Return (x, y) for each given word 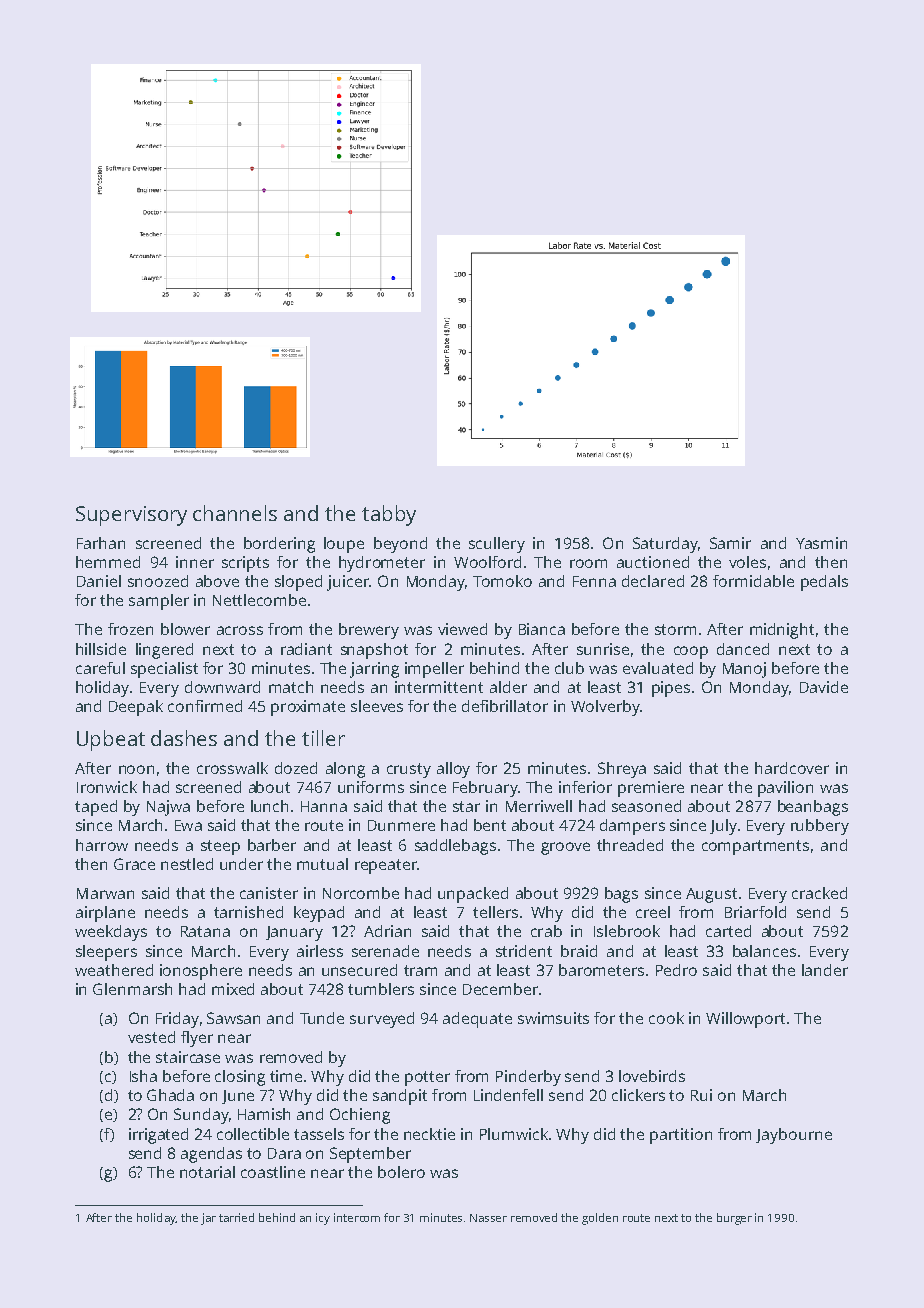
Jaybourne (794, 1136)
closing (240, 1078)
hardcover (792, 768)
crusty (409, 770)
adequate (477, 1020)
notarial (207, 1172)
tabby (389, 515)
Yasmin (821, 543)
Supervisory (131, 516)
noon (136, 769)
